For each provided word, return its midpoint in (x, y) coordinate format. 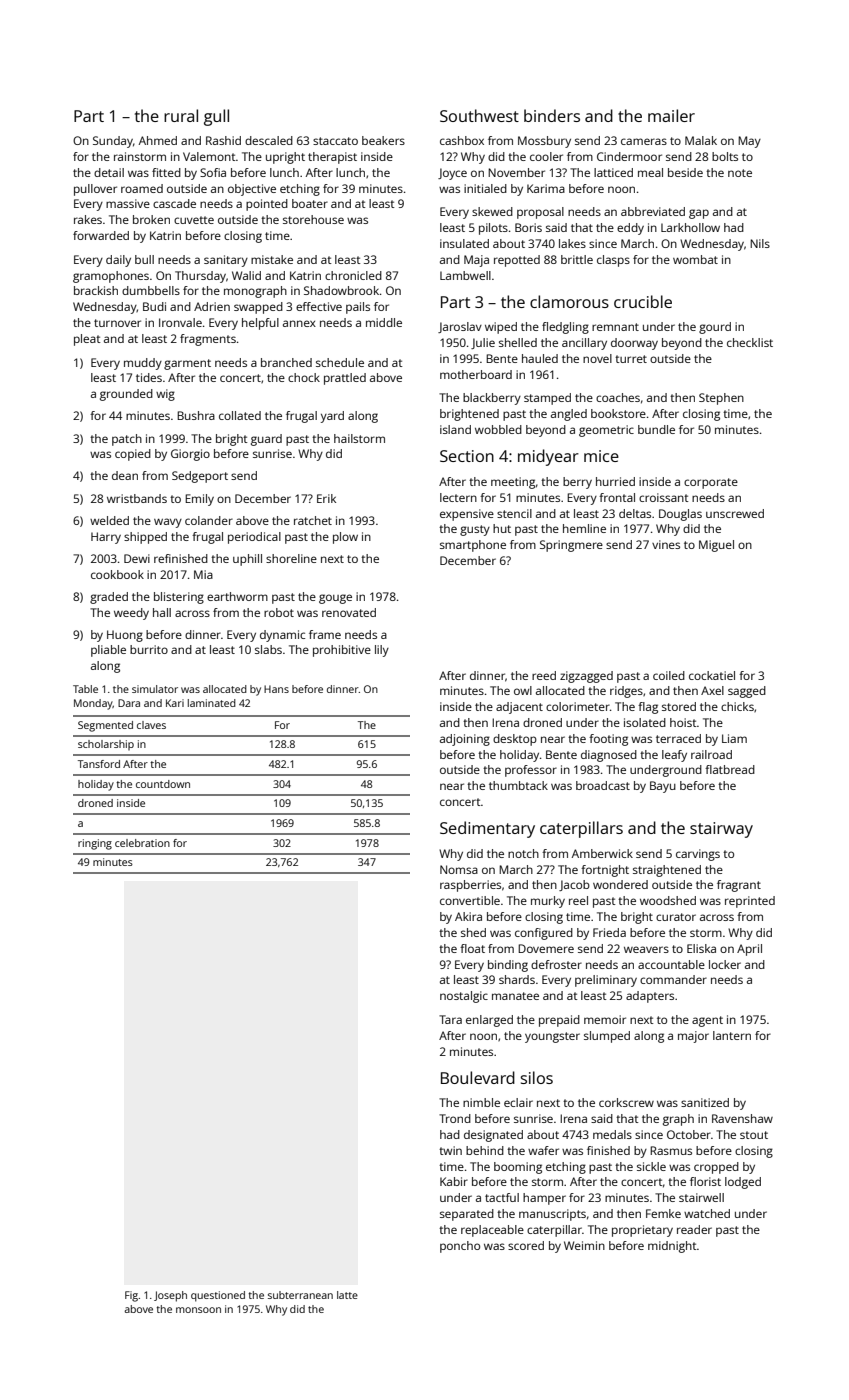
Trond (455, 1118)
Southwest (479, 115)
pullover (95, 190)
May (749, 142)
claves (151, 725)
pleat (87, 340)
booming (518, 1168)
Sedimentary (487, 829)
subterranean (300, 1295)
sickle (651, 1166)
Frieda (609, 932)
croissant (664, 497)
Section (467, 456)
